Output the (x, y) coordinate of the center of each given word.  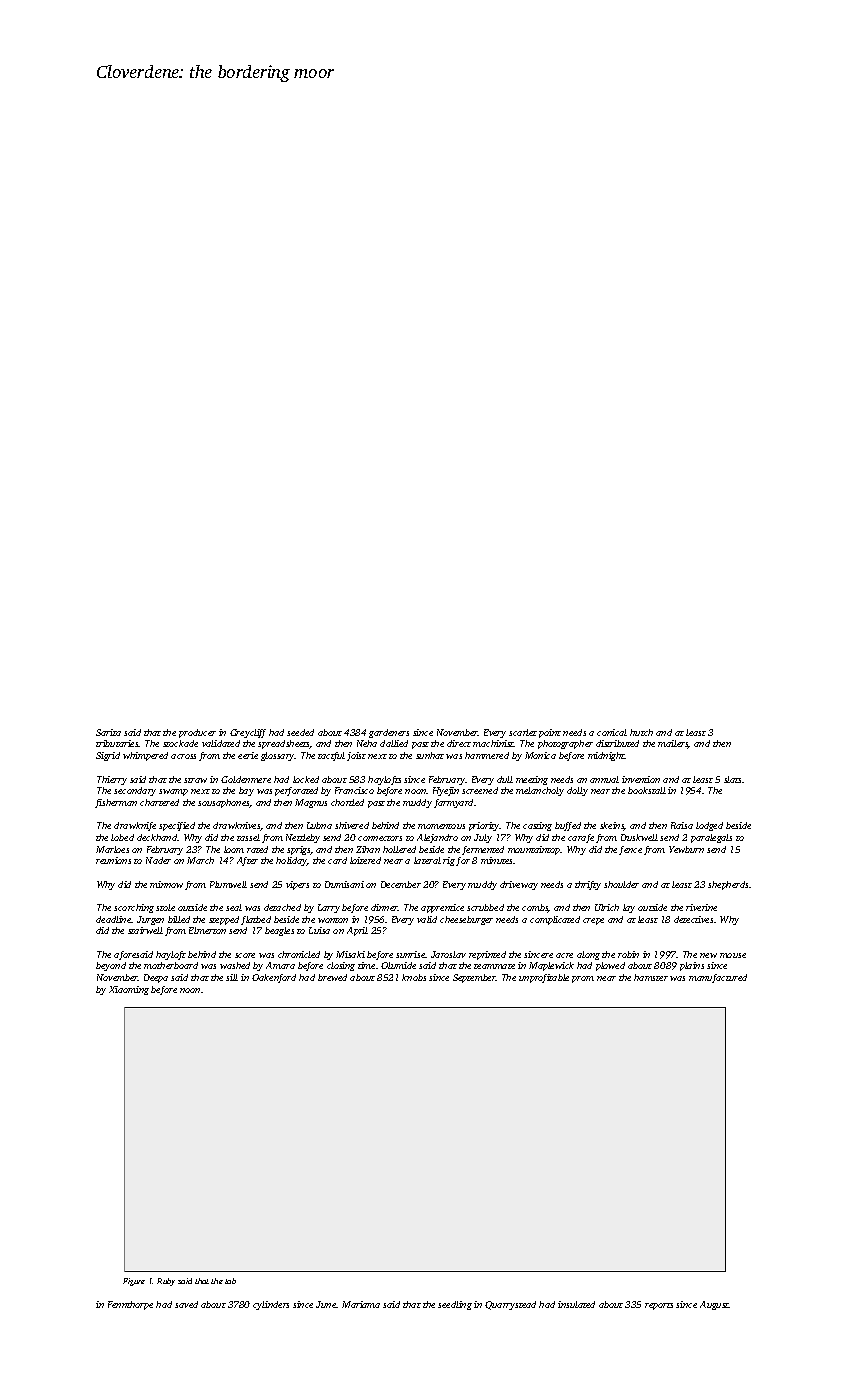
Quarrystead (510, 1305)
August (714, 1305)
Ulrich (607, 907)
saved (186, 1304)
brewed (332, 977)
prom (583, 979)
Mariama (361, 1304)
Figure (134, 1282)
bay (246, 791)
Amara (280, 965)
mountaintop (534, 850)
